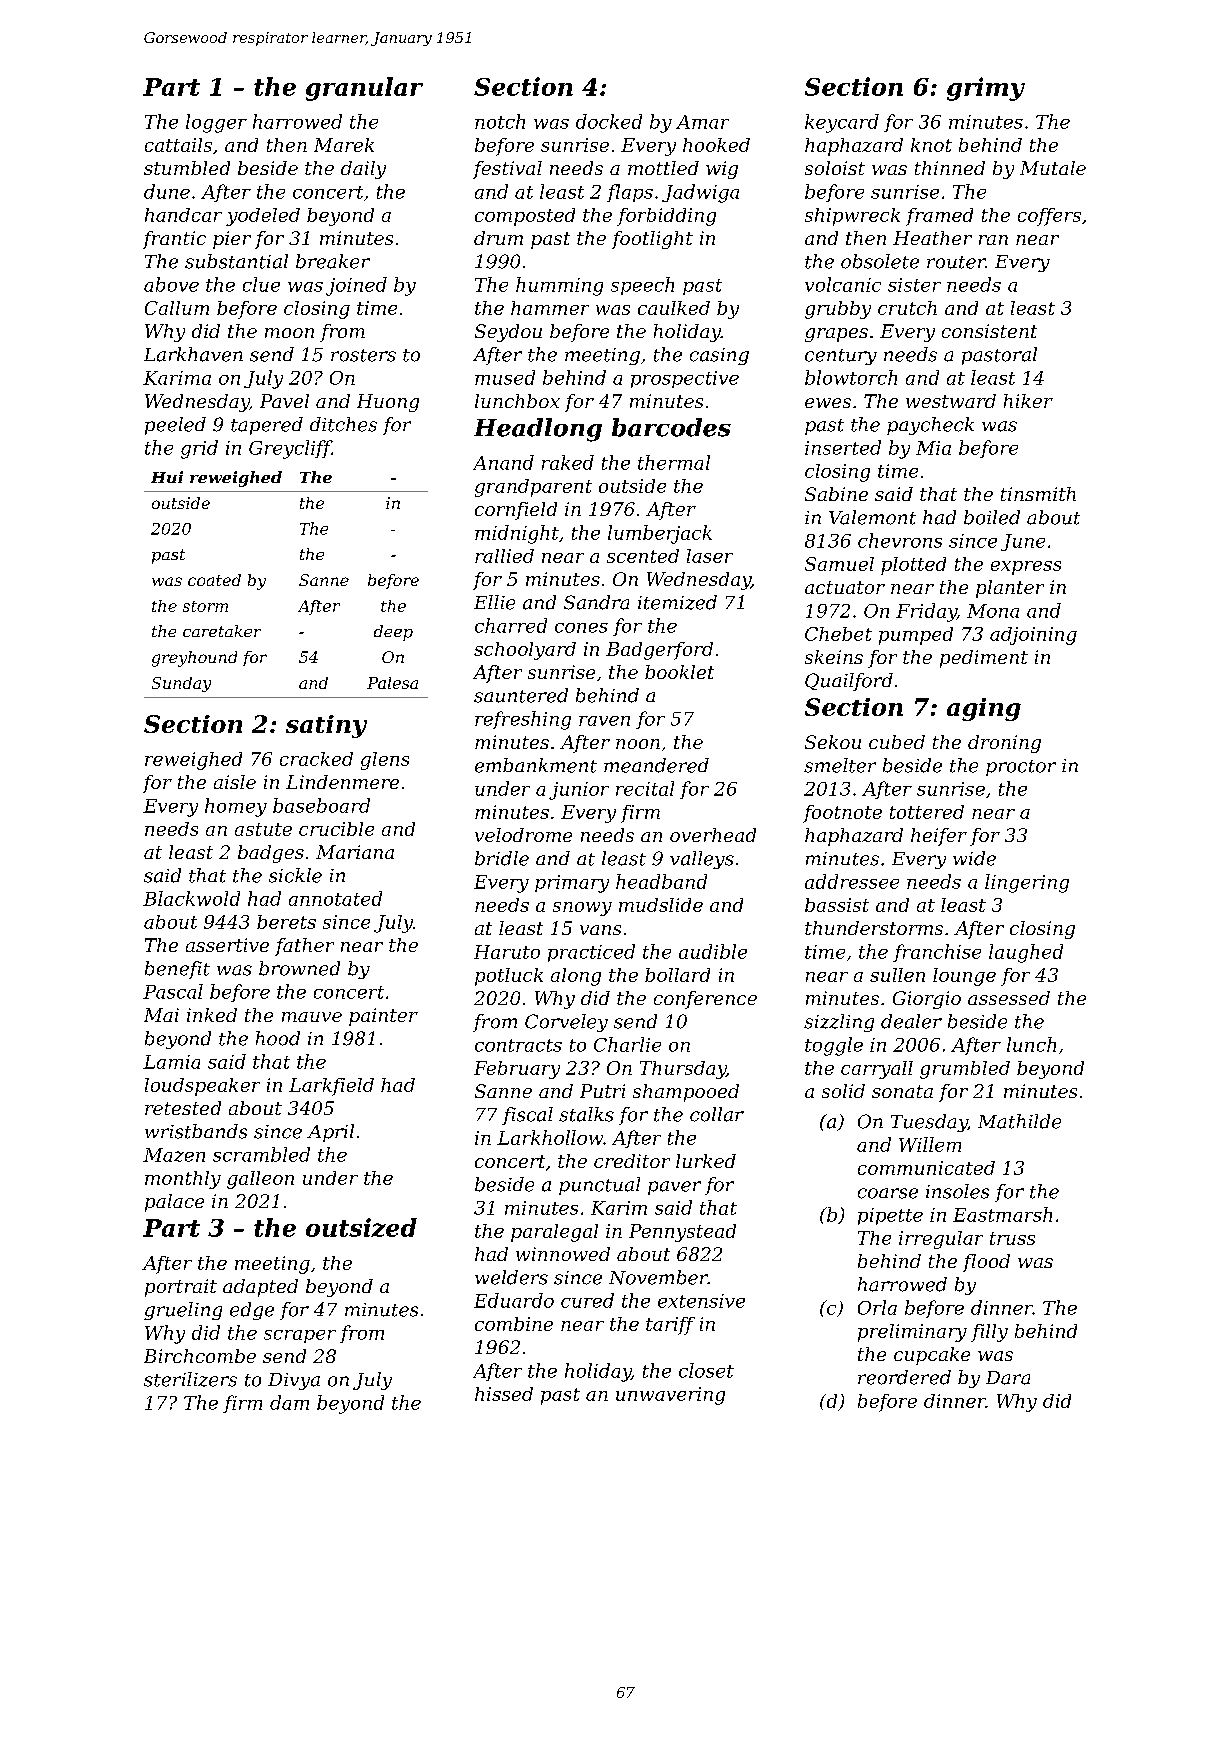  I want to click on Blackwold, so click(191, 898).
